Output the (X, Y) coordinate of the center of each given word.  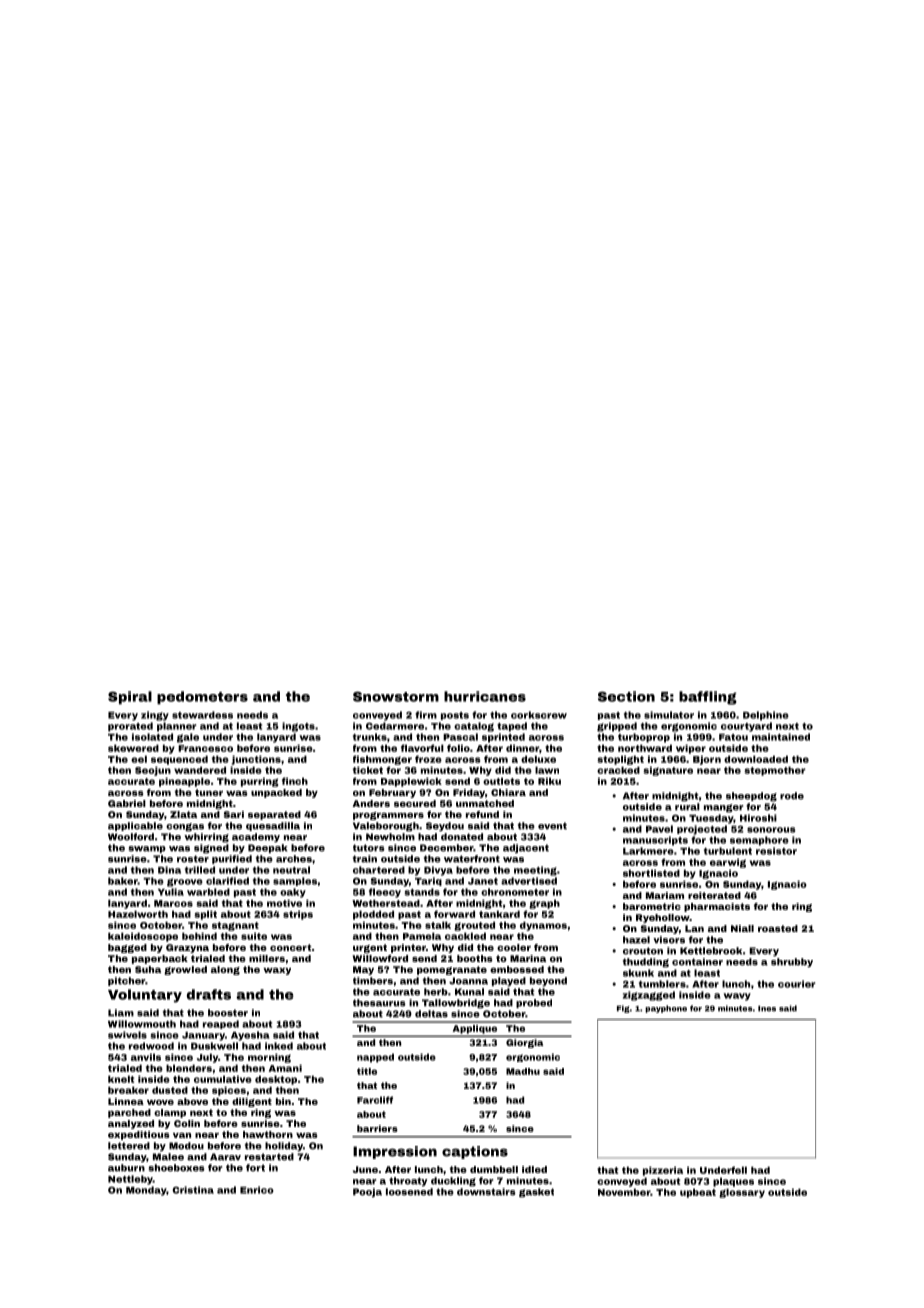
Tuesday (711, 819)
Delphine (766, 716)
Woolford (131, 837)
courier (797, 984)
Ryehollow (663, 918)
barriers (377, 1128)
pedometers (202, 698)
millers (267, 958)
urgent (370, 948)
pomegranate (452, 970)
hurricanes (485, 696)
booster (228, 1013)
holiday (284, 1146)
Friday (469, 793)
